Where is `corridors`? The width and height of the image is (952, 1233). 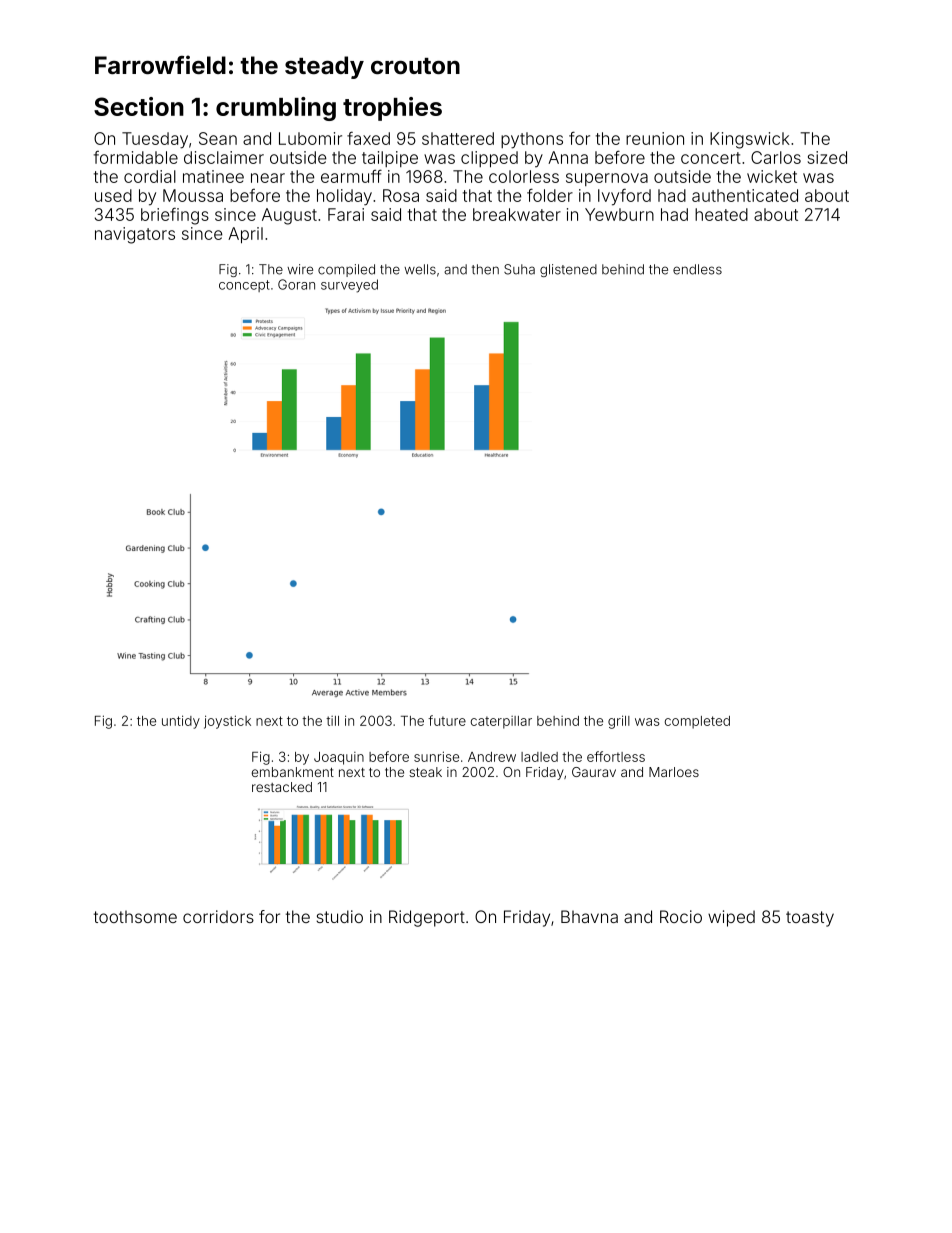
corridors is located at coordinates (218, 916).
